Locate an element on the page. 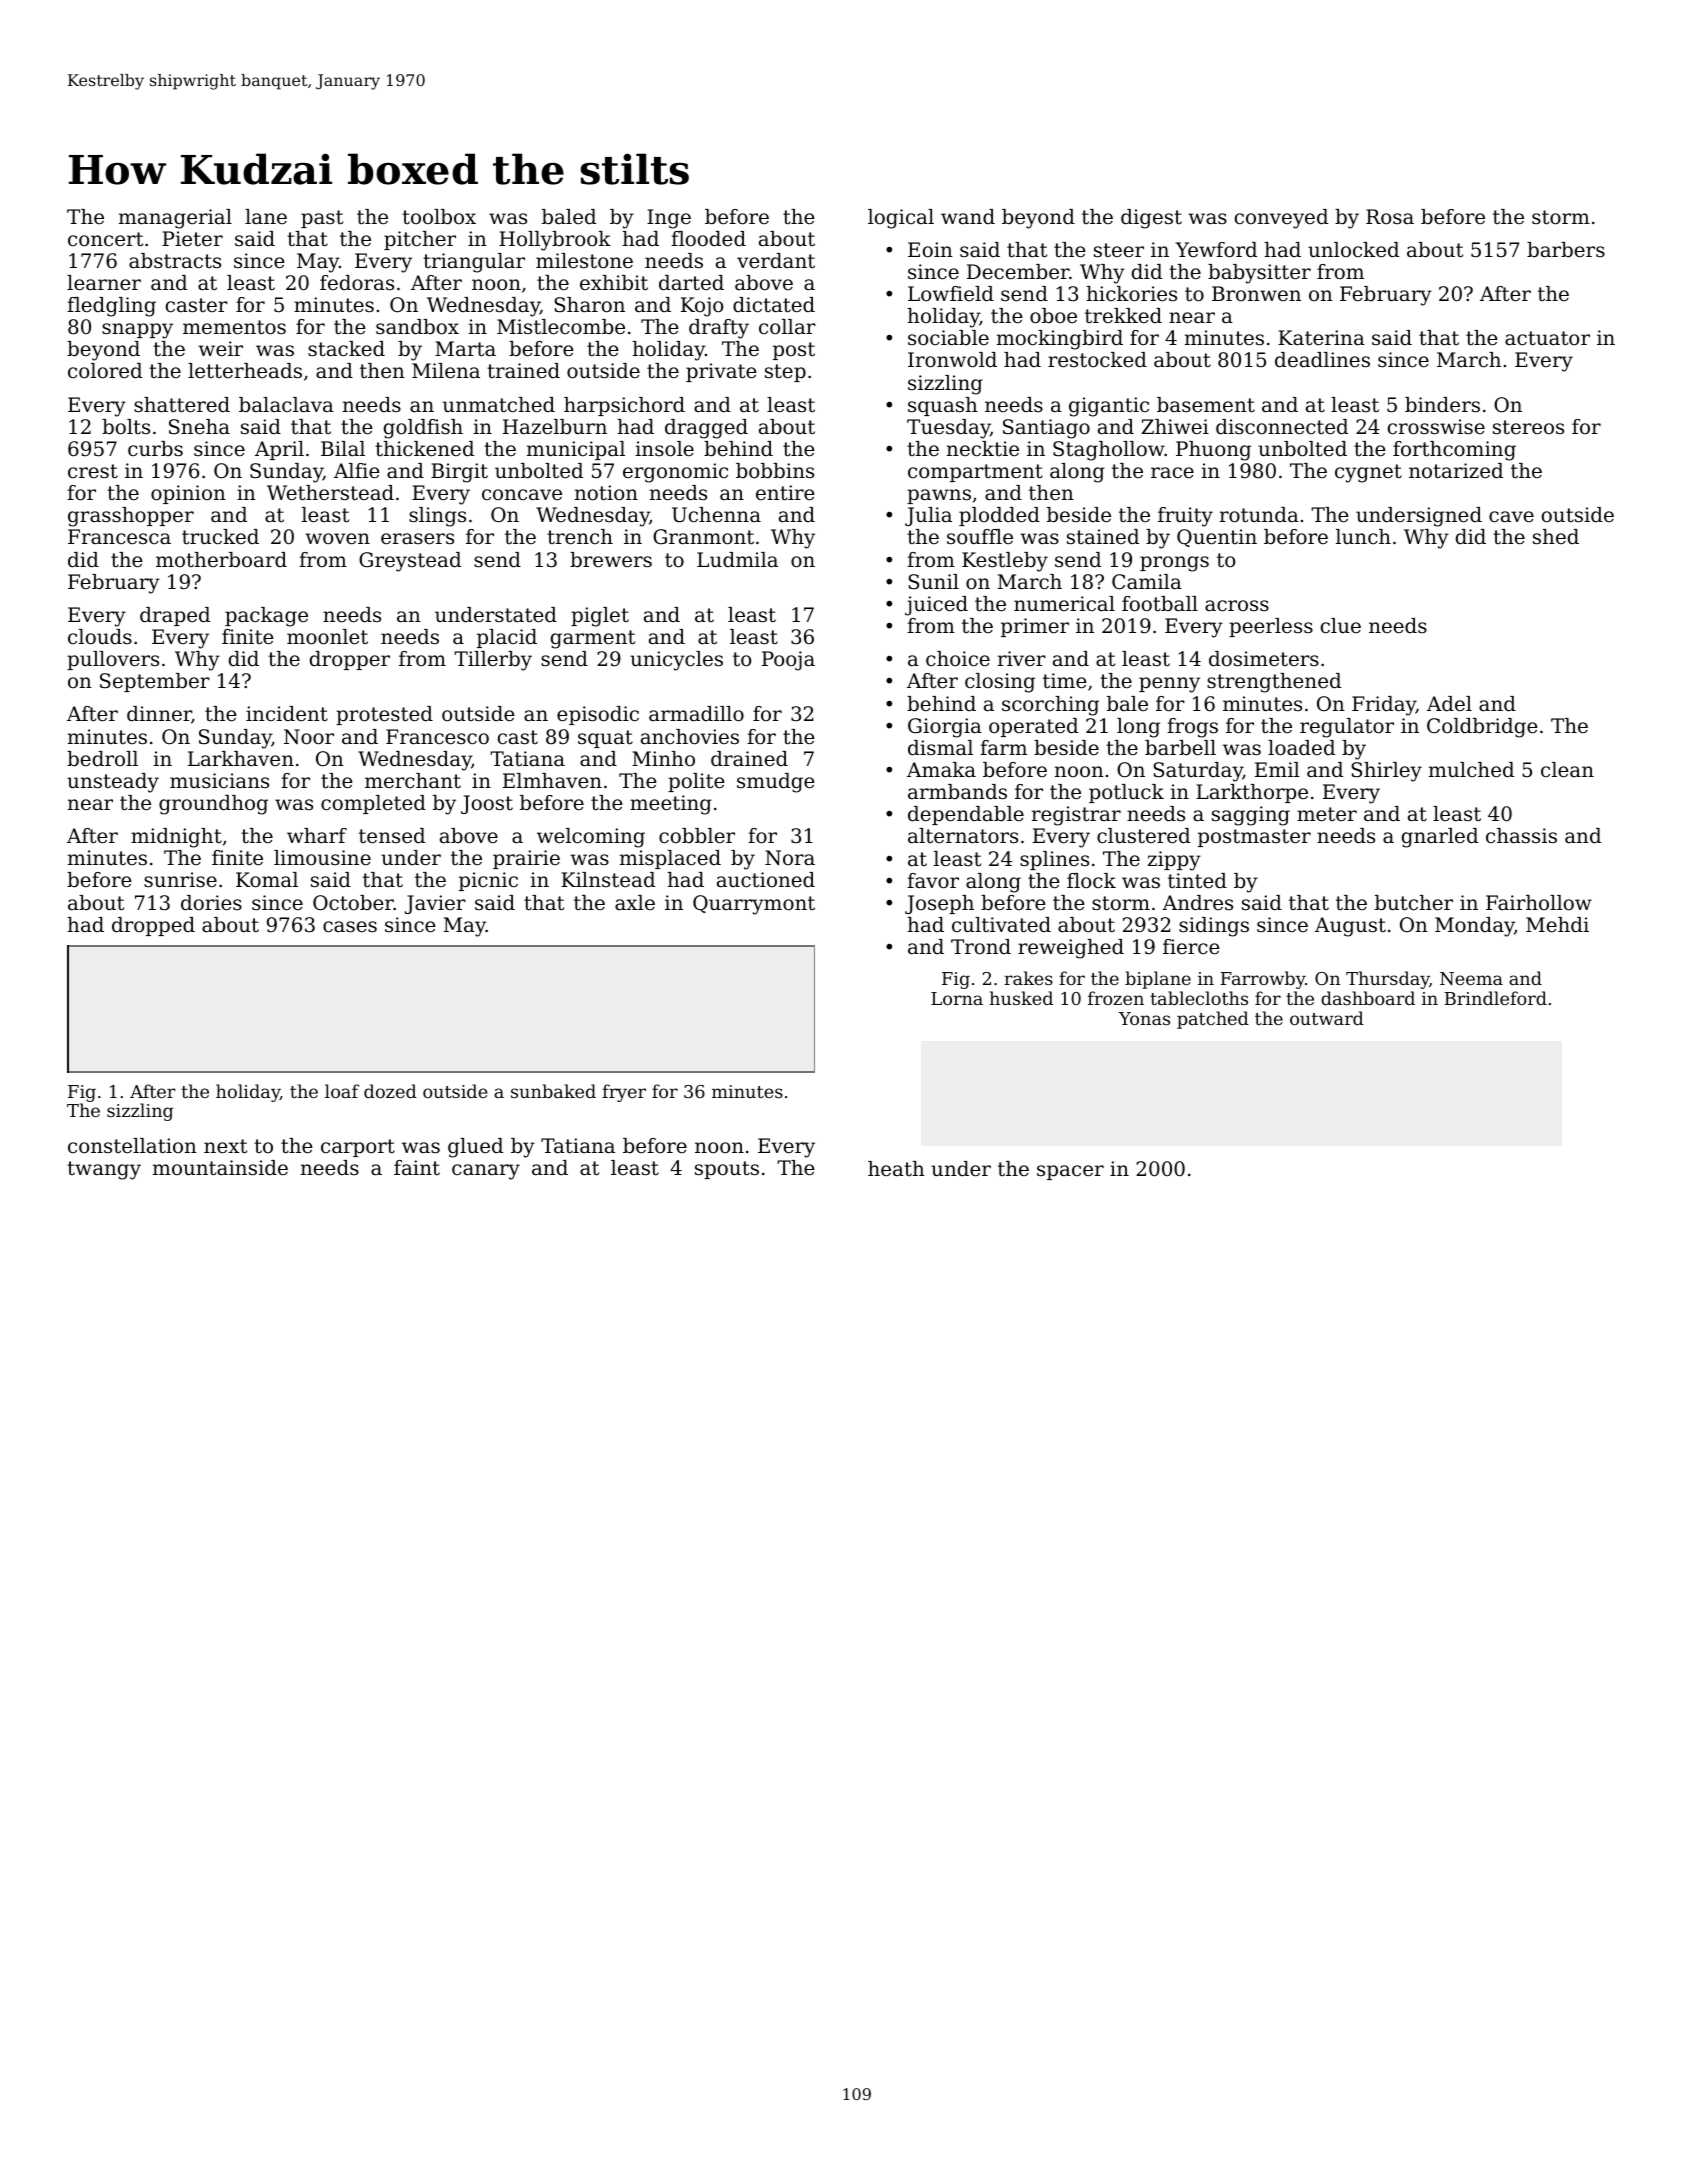 The height and width of the page is (2178, 1683). heath is located at coordinates (896, 1168).
